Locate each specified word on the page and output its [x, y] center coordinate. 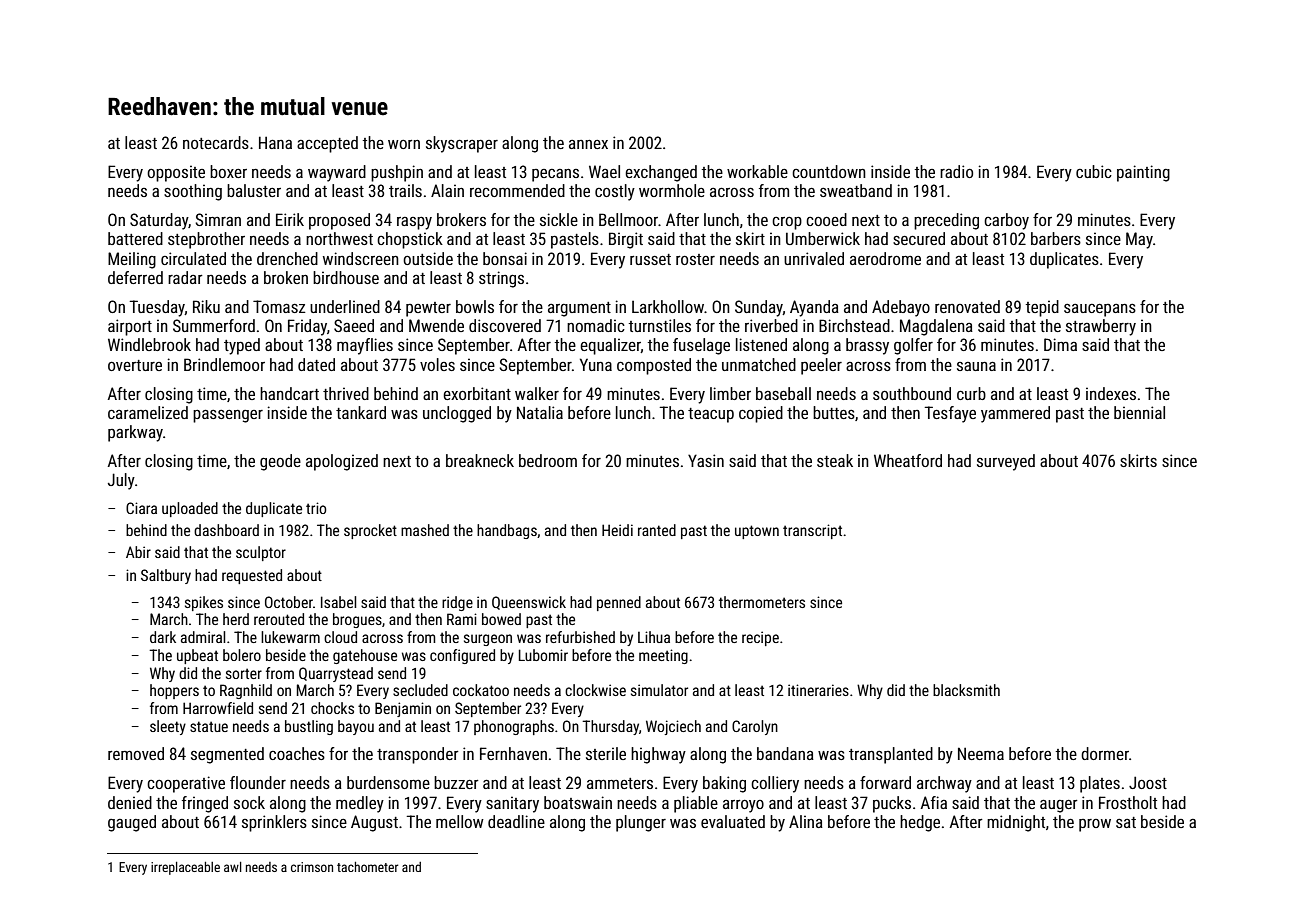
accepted [327, 144]
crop [787, 223]
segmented [227, 755]
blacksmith [966, 690]
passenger [228, 416]
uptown [757, 532]
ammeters [620, 783]
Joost [1148, 782]
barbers [1056, 238]
